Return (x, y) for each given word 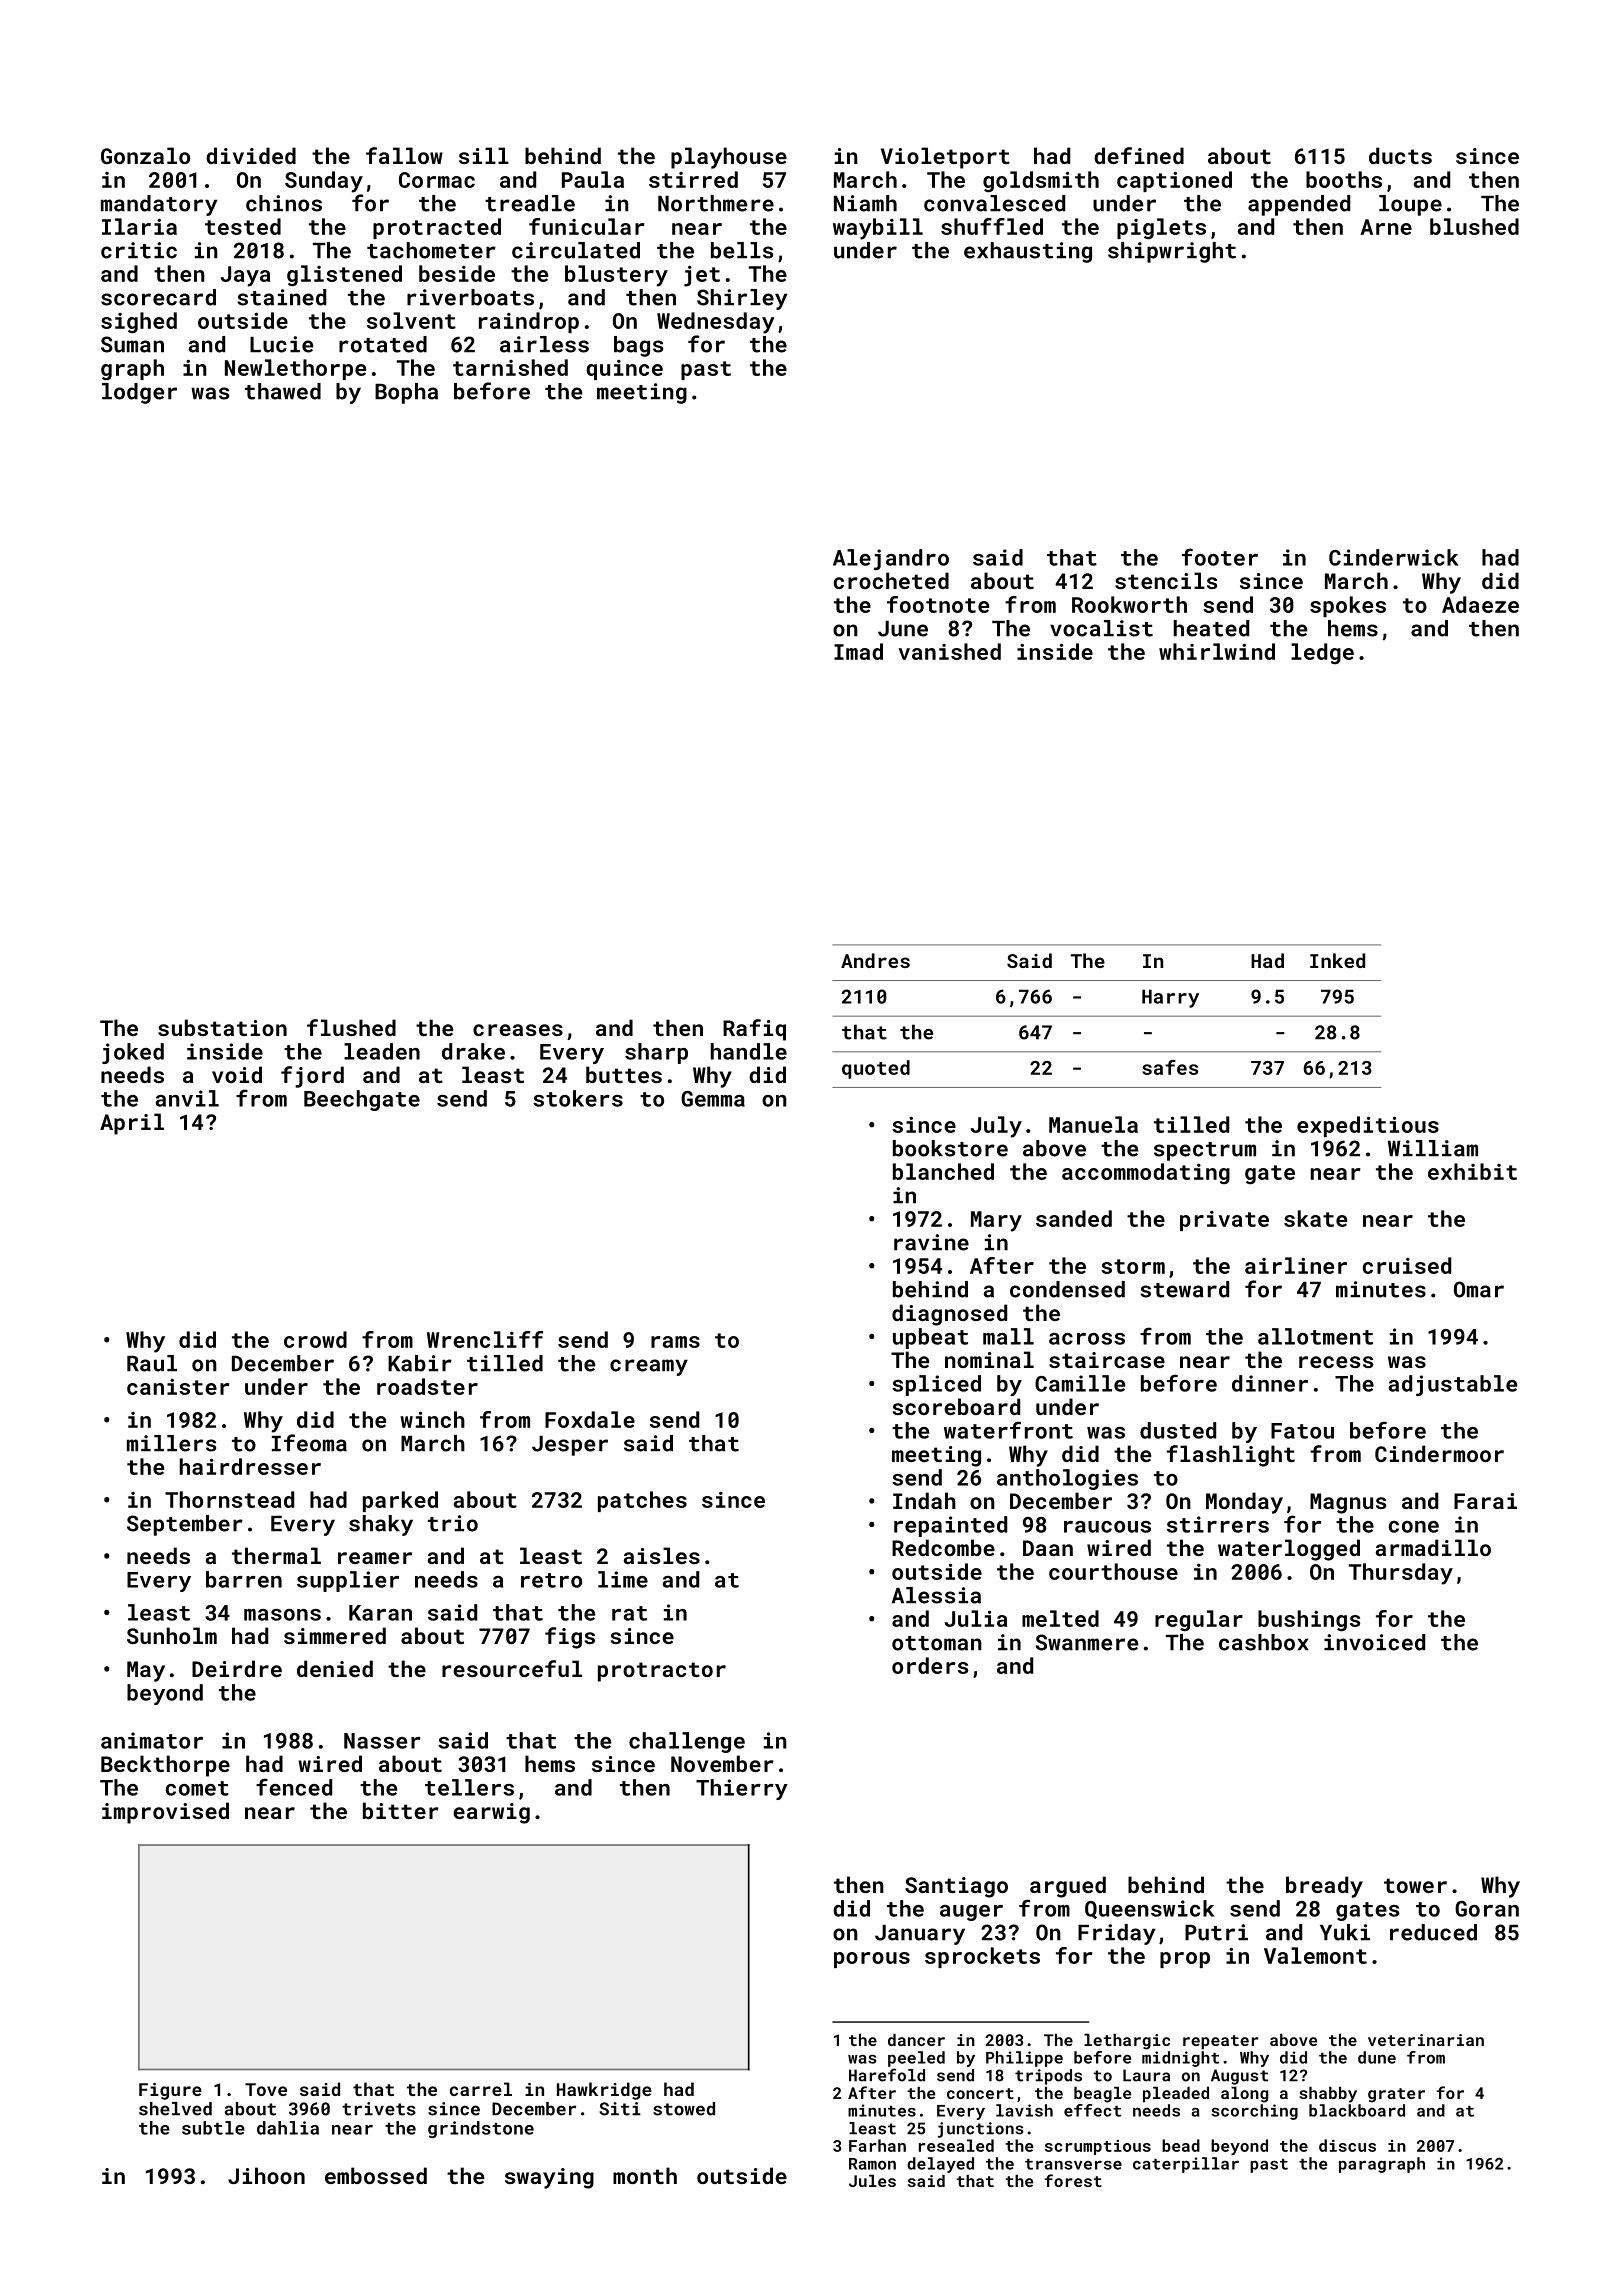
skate (1315, 1218)
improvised (165, 1813)
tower (1415, 1885)
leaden (382, 1051)
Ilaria (139, 226)
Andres (875, 960)
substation (222, 1027)
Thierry (742, 1789)
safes (1170, 1067)
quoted (876, 1069)
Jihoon (266, 2175)
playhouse (729, 158)
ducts (1400, 155)
